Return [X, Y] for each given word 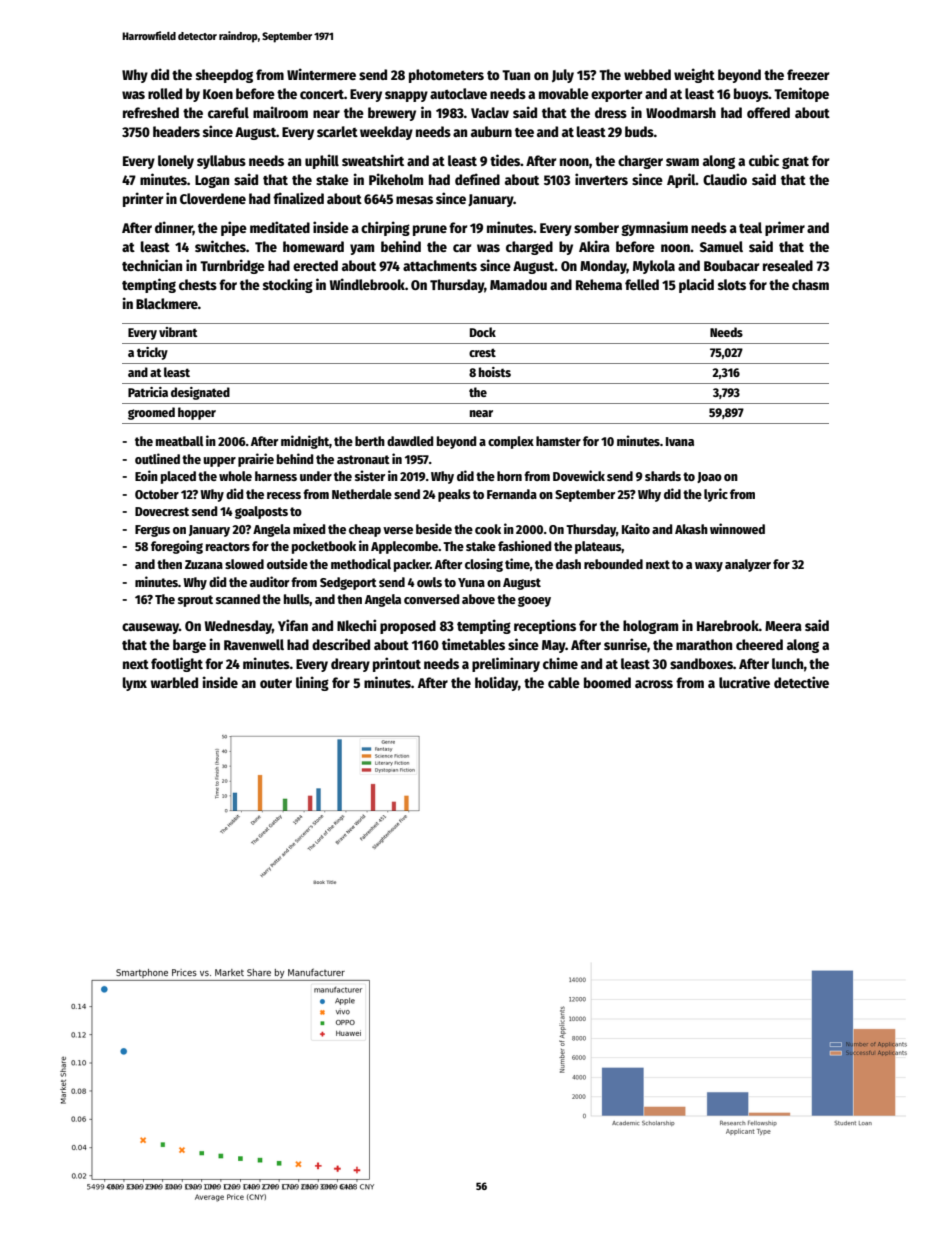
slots [732, 284]
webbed [647, 74]
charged [529, 248]
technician [152, 265]
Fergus [152, 531]
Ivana [680, 441]
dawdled [410, 441]
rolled [165, 93]
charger [640, 162]
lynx [135, 684]
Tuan [516, 75]
